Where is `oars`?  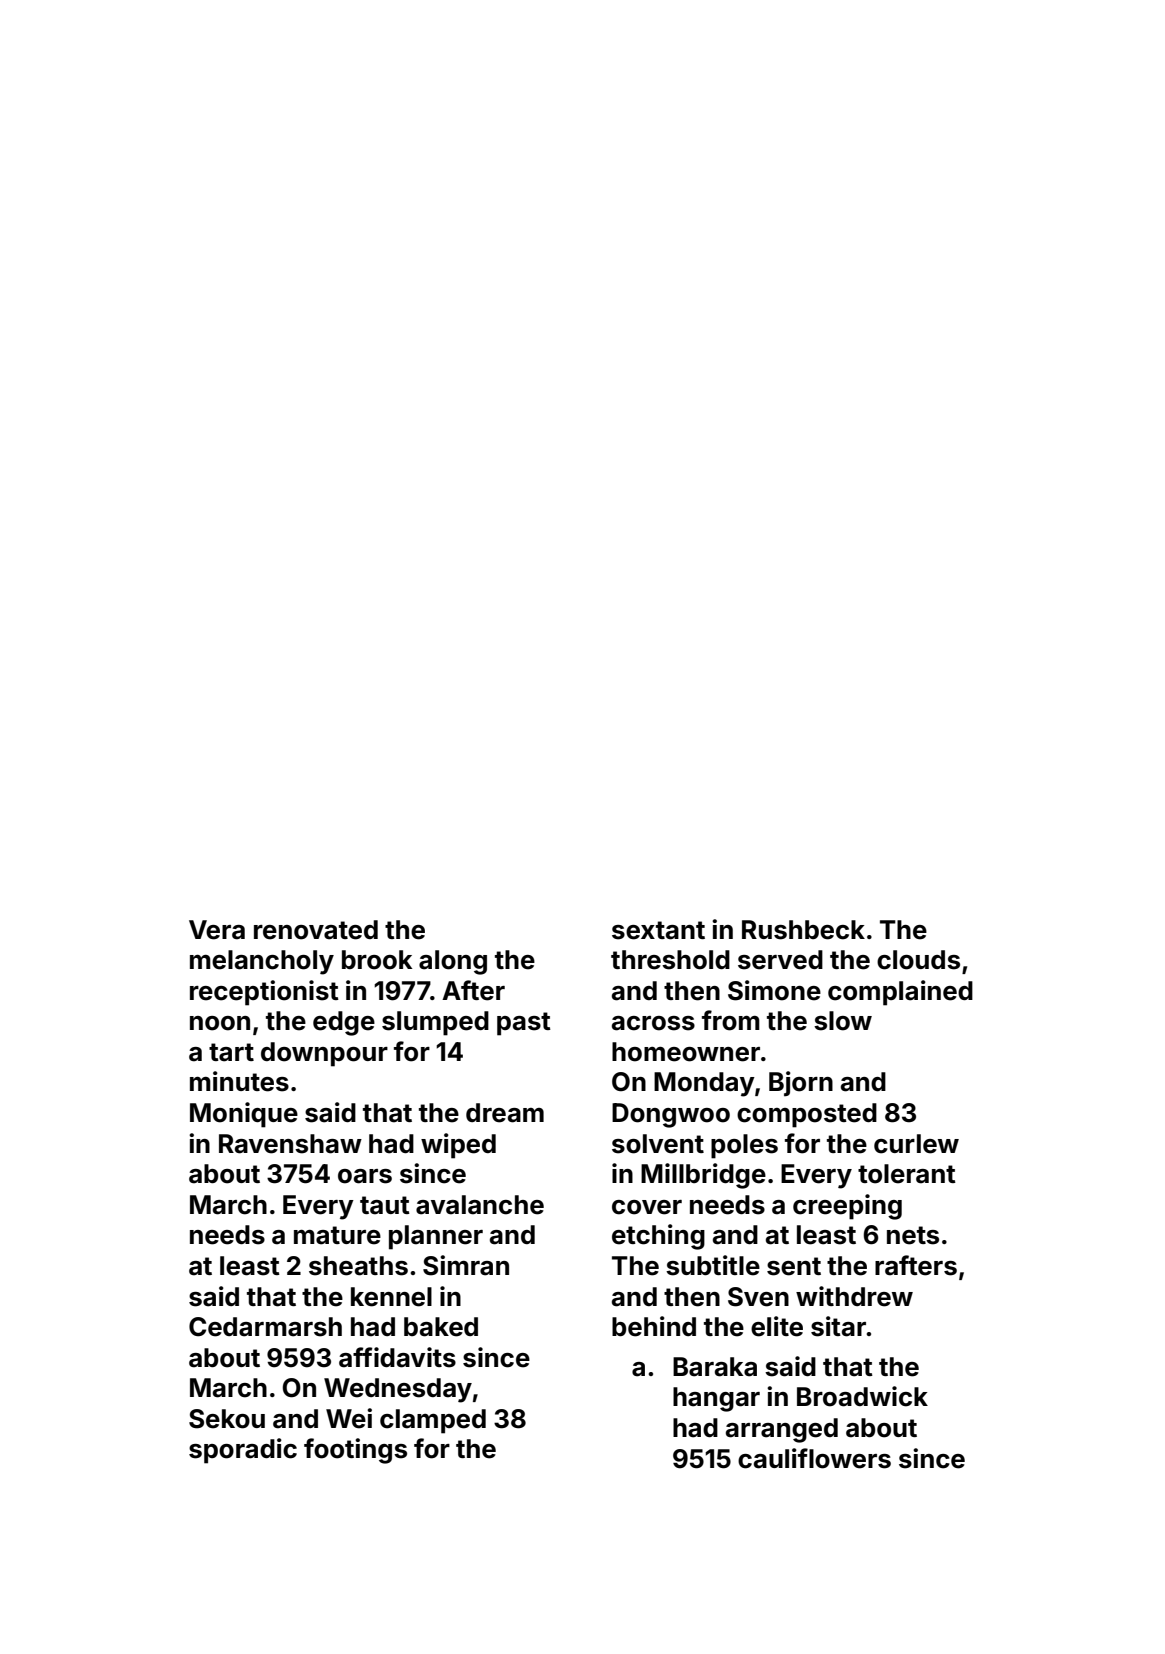 oars is located at coordinates (365, 1176).
